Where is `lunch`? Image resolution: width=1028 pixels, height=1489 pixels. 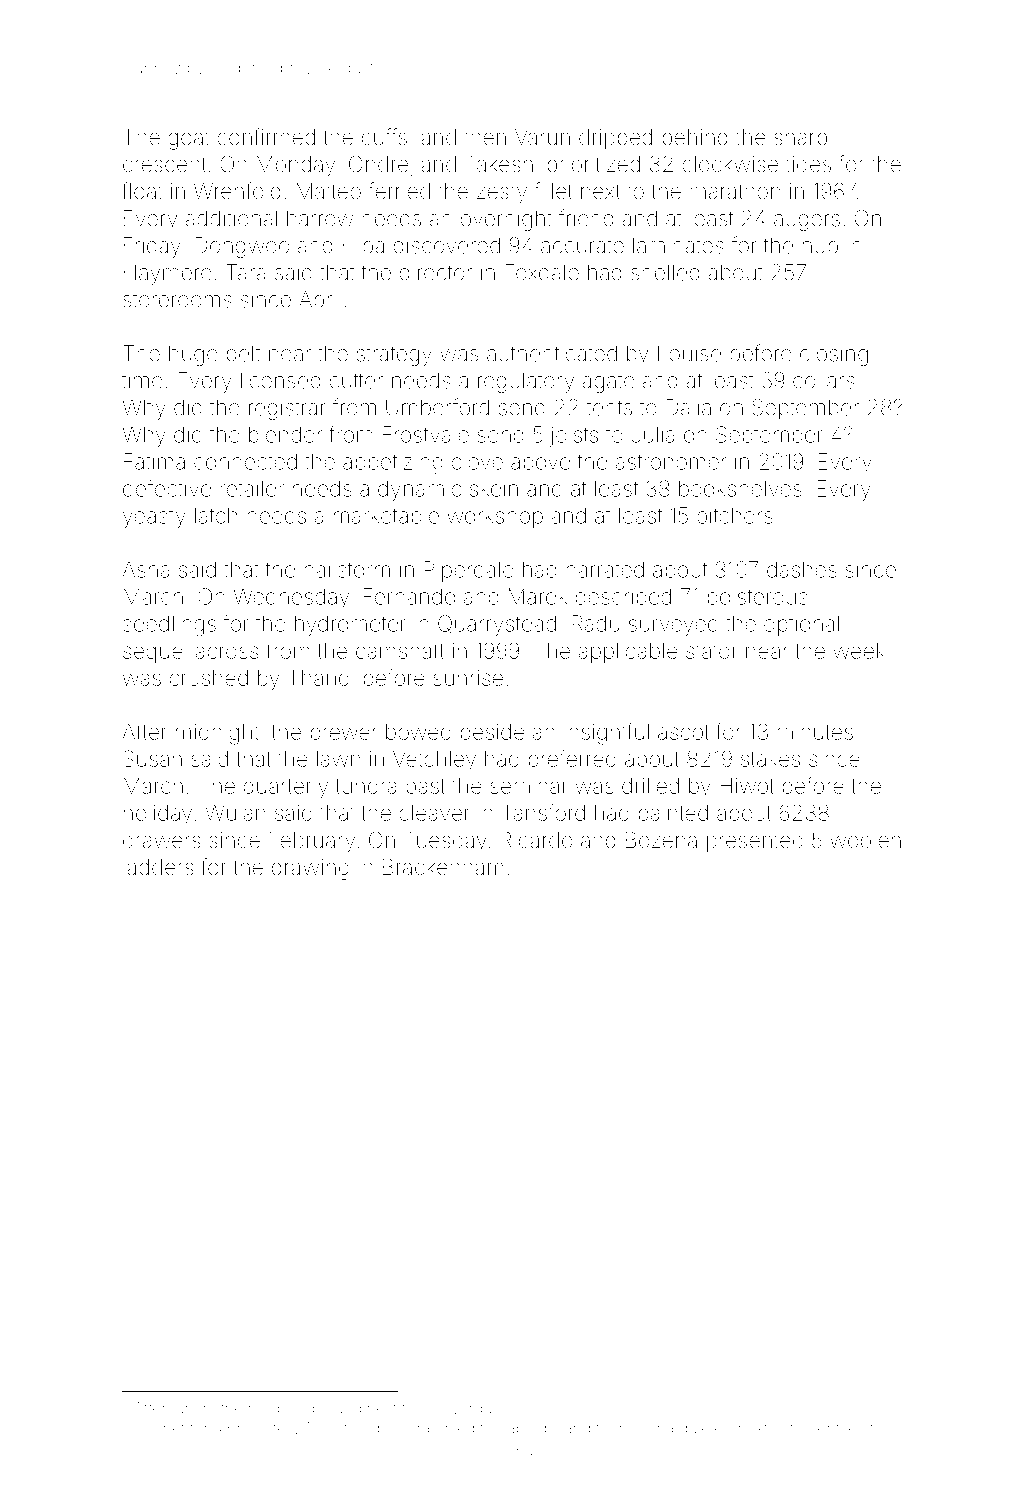
lunch is located at coordinates (193, 1409).
